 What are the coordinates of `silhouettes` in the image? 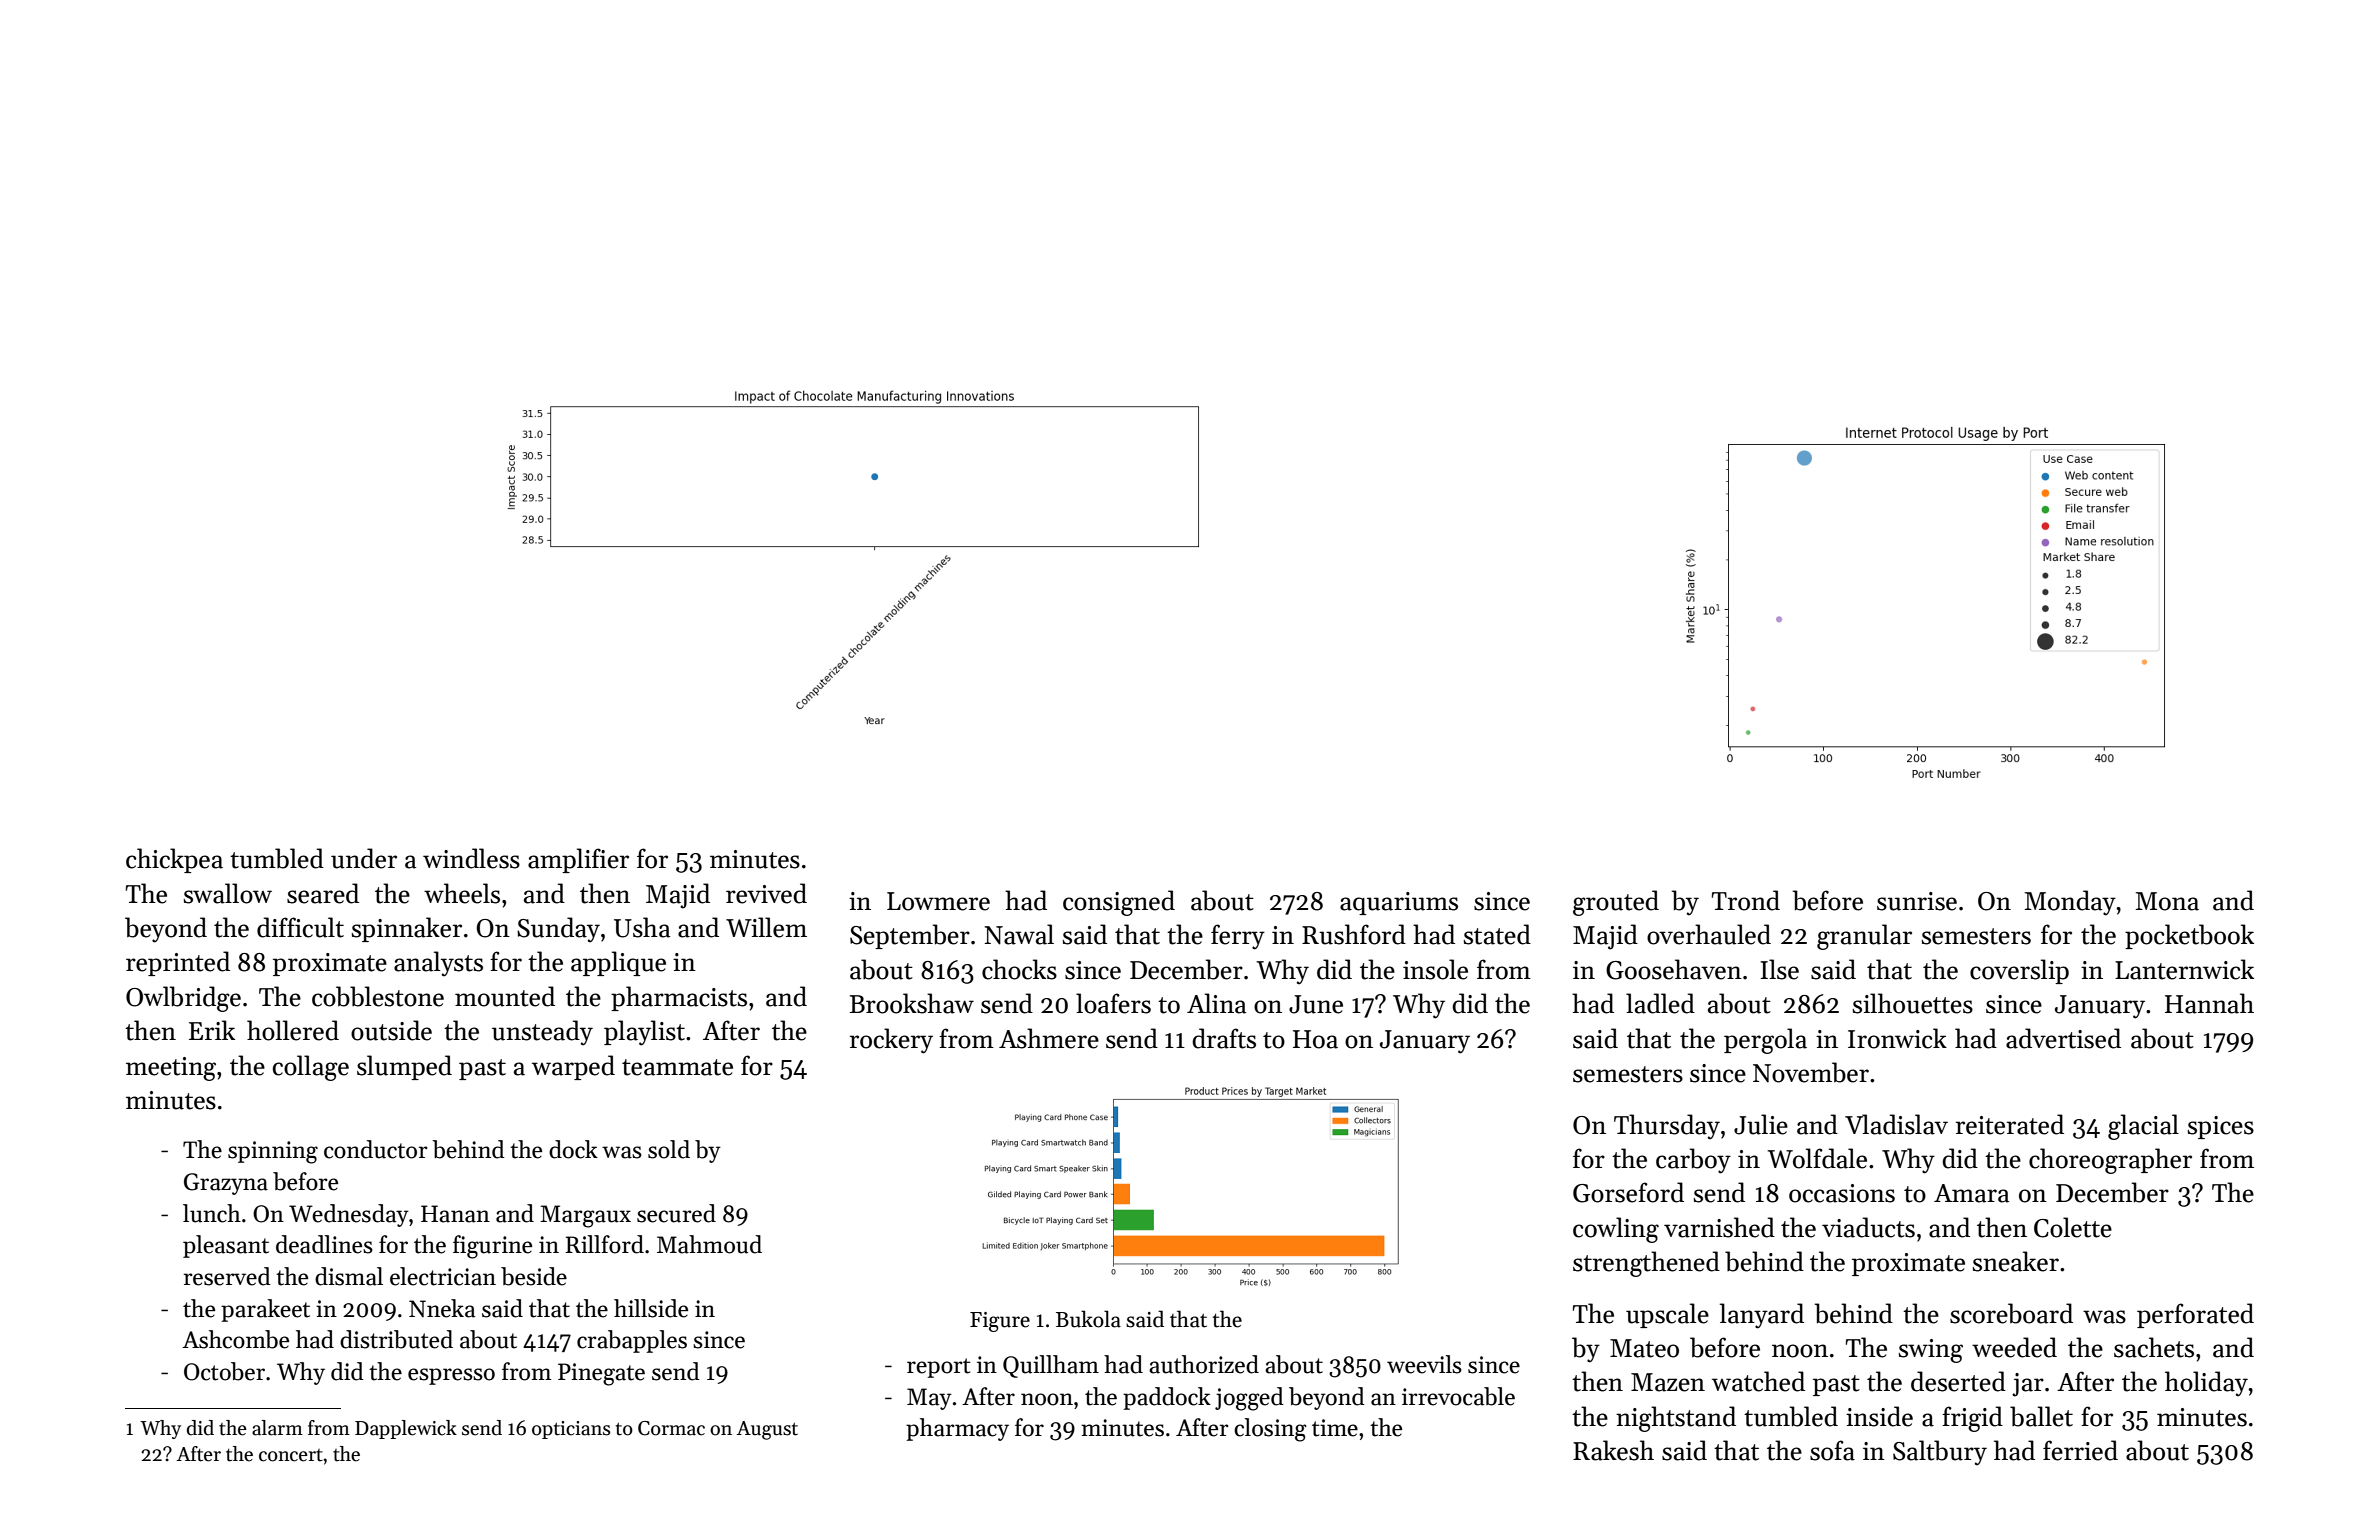 It's located at (1913, 1003).
